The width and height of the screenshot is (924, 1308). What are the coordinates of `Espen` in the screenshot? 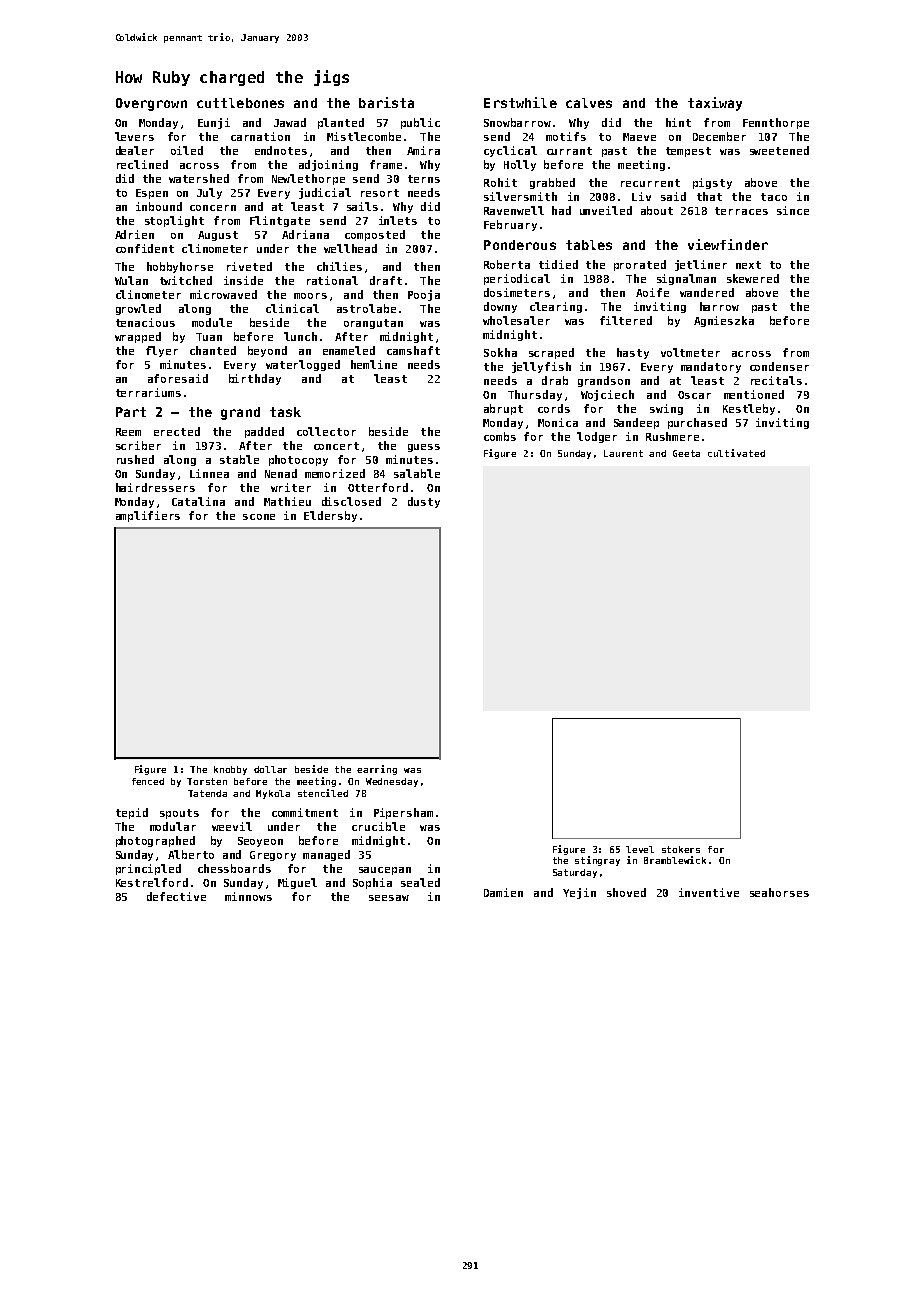 It's located at (152, 194).
